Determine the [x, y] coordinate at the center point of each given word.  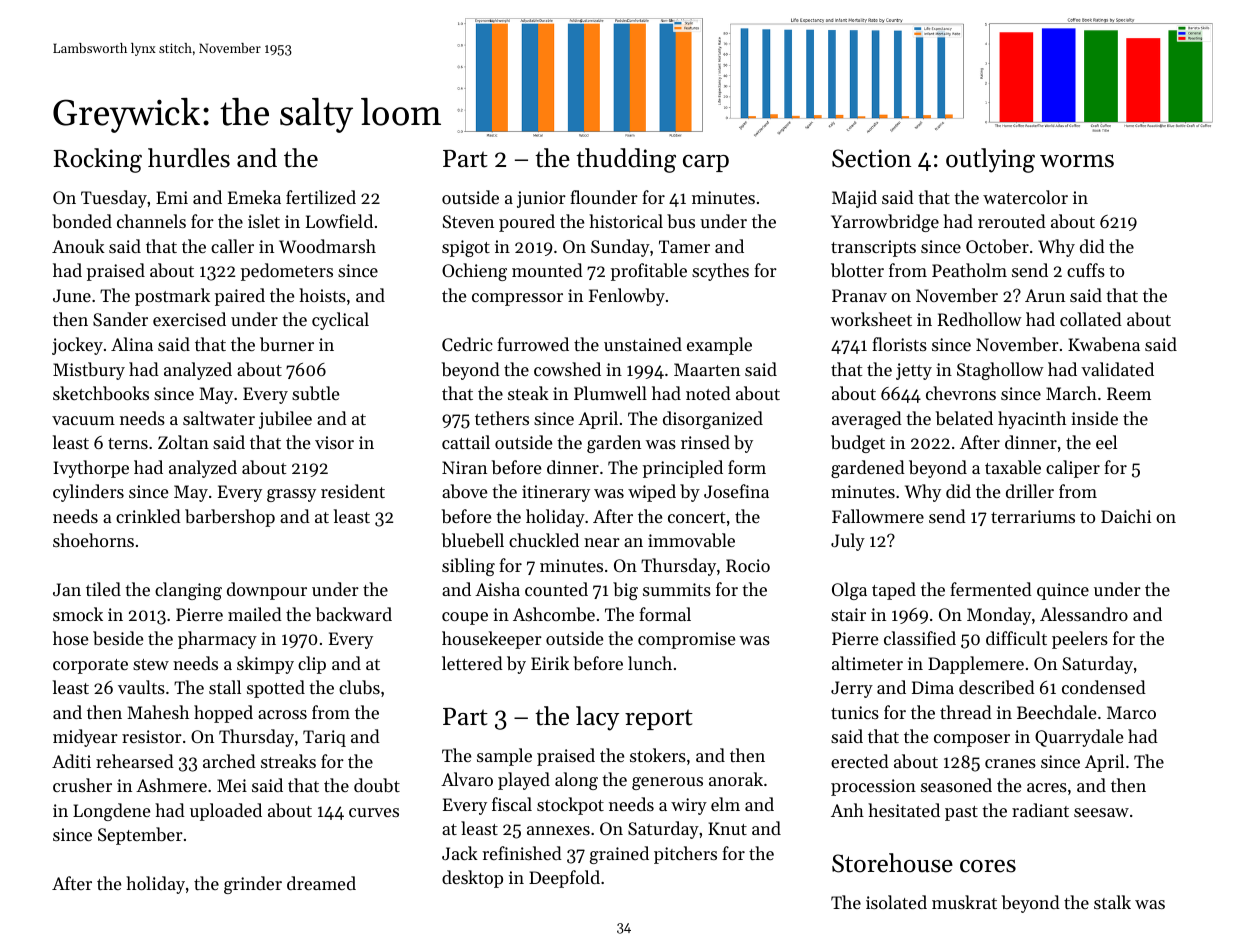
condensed [1104, 687]
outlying [990, 160]
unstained [643, 344]
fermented [991, 589]
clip [312, 665]
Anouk [78, 246]
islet [264, 221]
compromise [686, 640]
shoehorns [93, 540]
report [659, 719]
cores [988, 866]
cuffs [1086, 270]
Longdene [111, 812]
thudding [626, 160]
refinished [522, 853]
